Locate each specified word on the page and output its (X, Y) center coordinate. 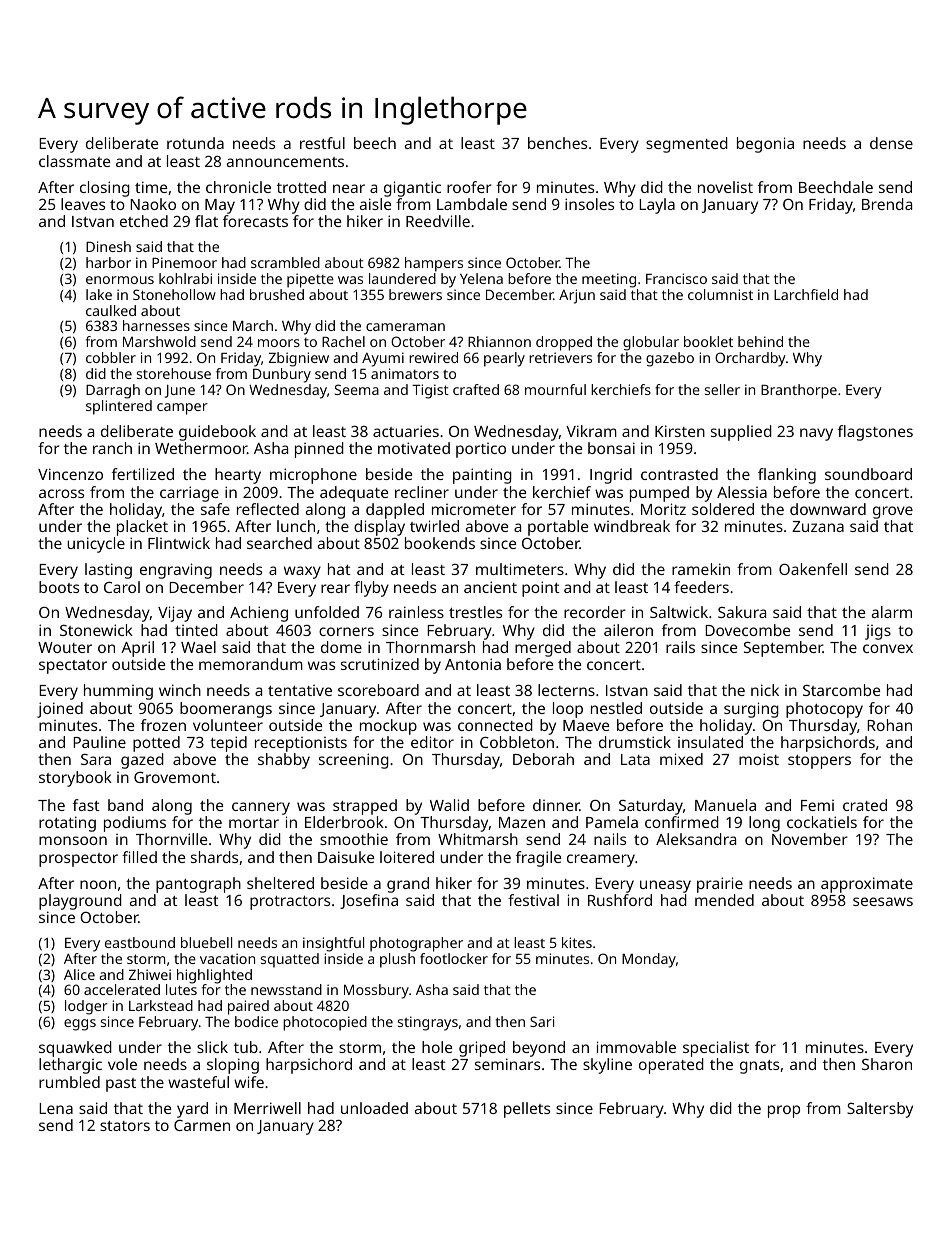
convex (888, 648)
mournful (555, 389)
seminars (507, 1064)
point (541, 589)
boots (59, 587)
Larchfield (806, 294)
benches (557, 143)
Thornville (171, 839)
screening (354, 761)
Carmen (202, 1125)
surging (751, 710)
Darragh (113, 391)
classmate (74, 161)
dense (891, 143)
